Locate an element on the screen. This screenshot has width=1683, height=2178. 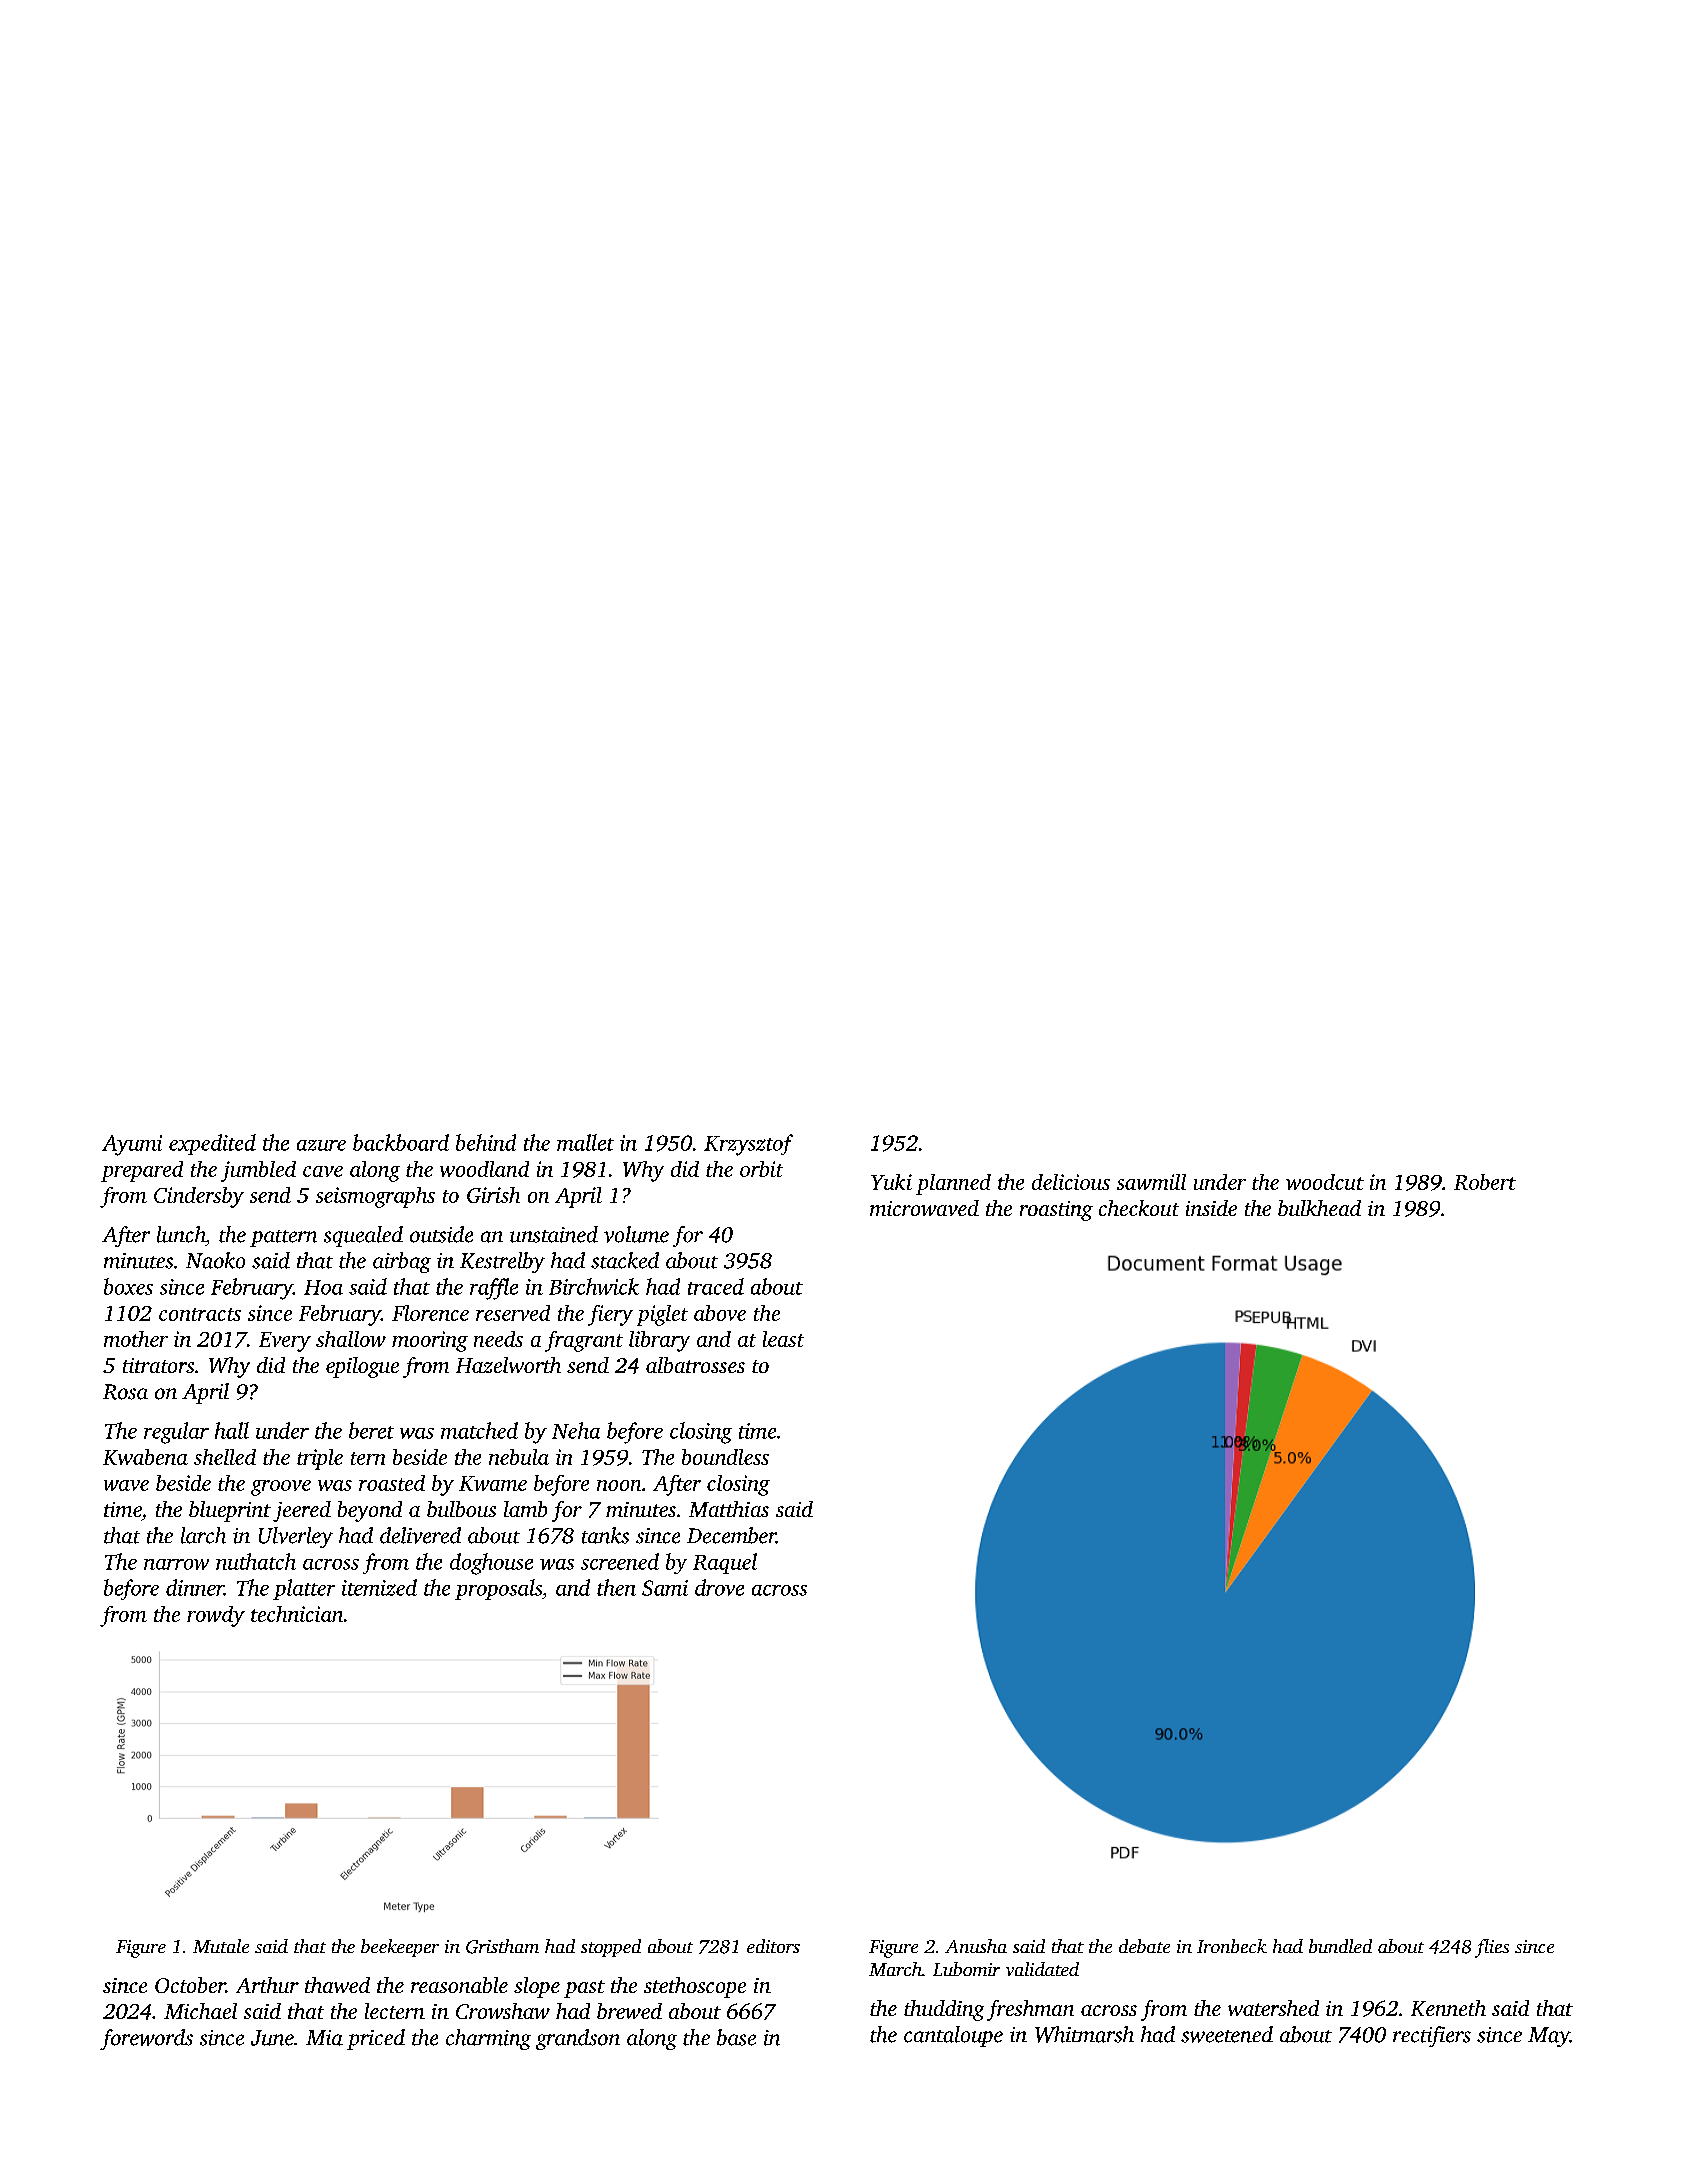
regular is located at coordinates (176, 1433).
